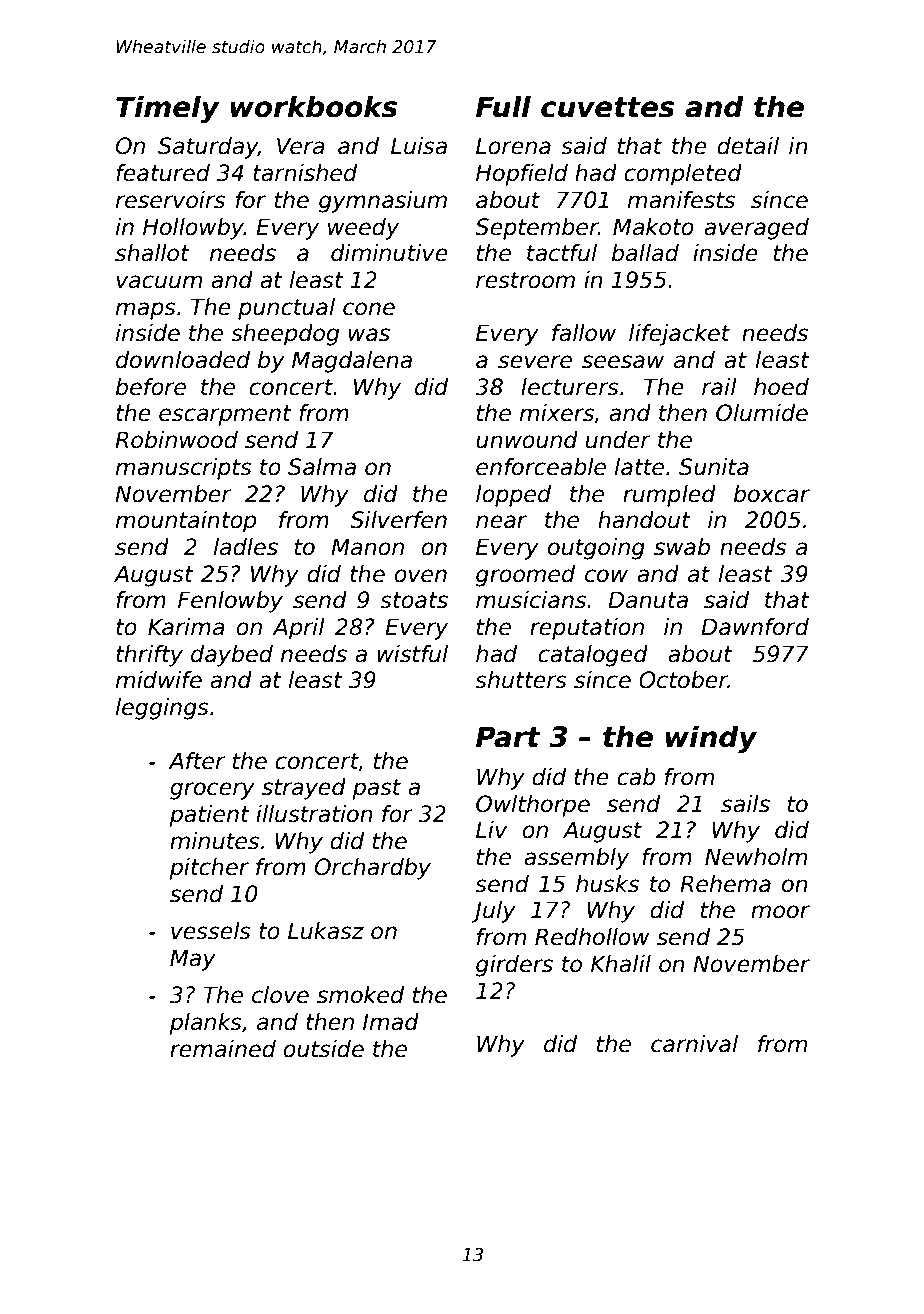 This document has width=924, height=1314. Describe the element at coordinates (223, 1049) in the document. I see `remained` at that location.
